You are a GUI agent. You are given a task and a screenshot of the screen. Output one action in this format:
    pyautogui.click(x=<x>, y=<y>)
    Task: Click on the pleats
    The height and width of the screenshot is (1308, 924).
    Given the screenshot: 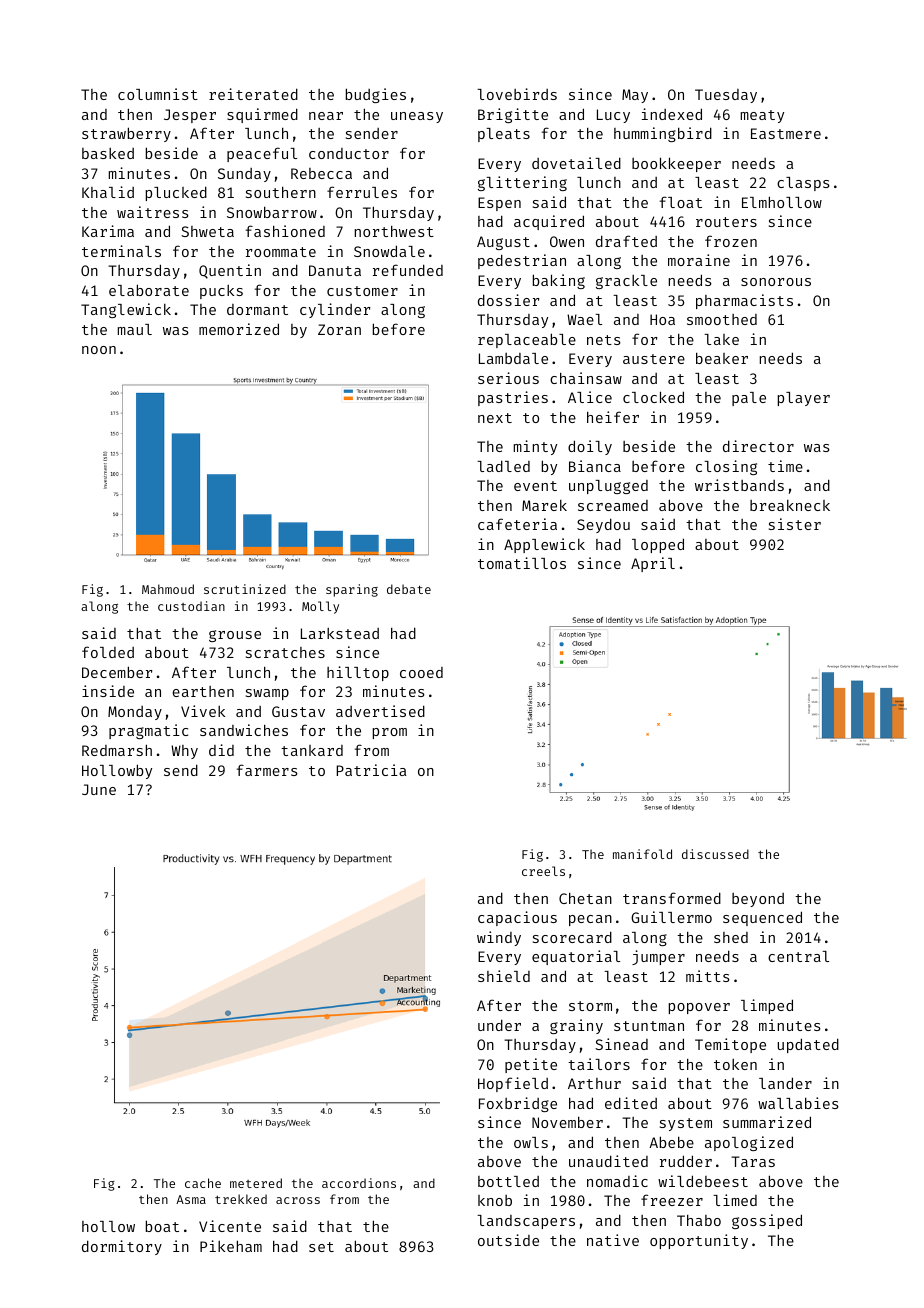 What is the action you would take?
    pyautogui.click(x=504, y=135)
